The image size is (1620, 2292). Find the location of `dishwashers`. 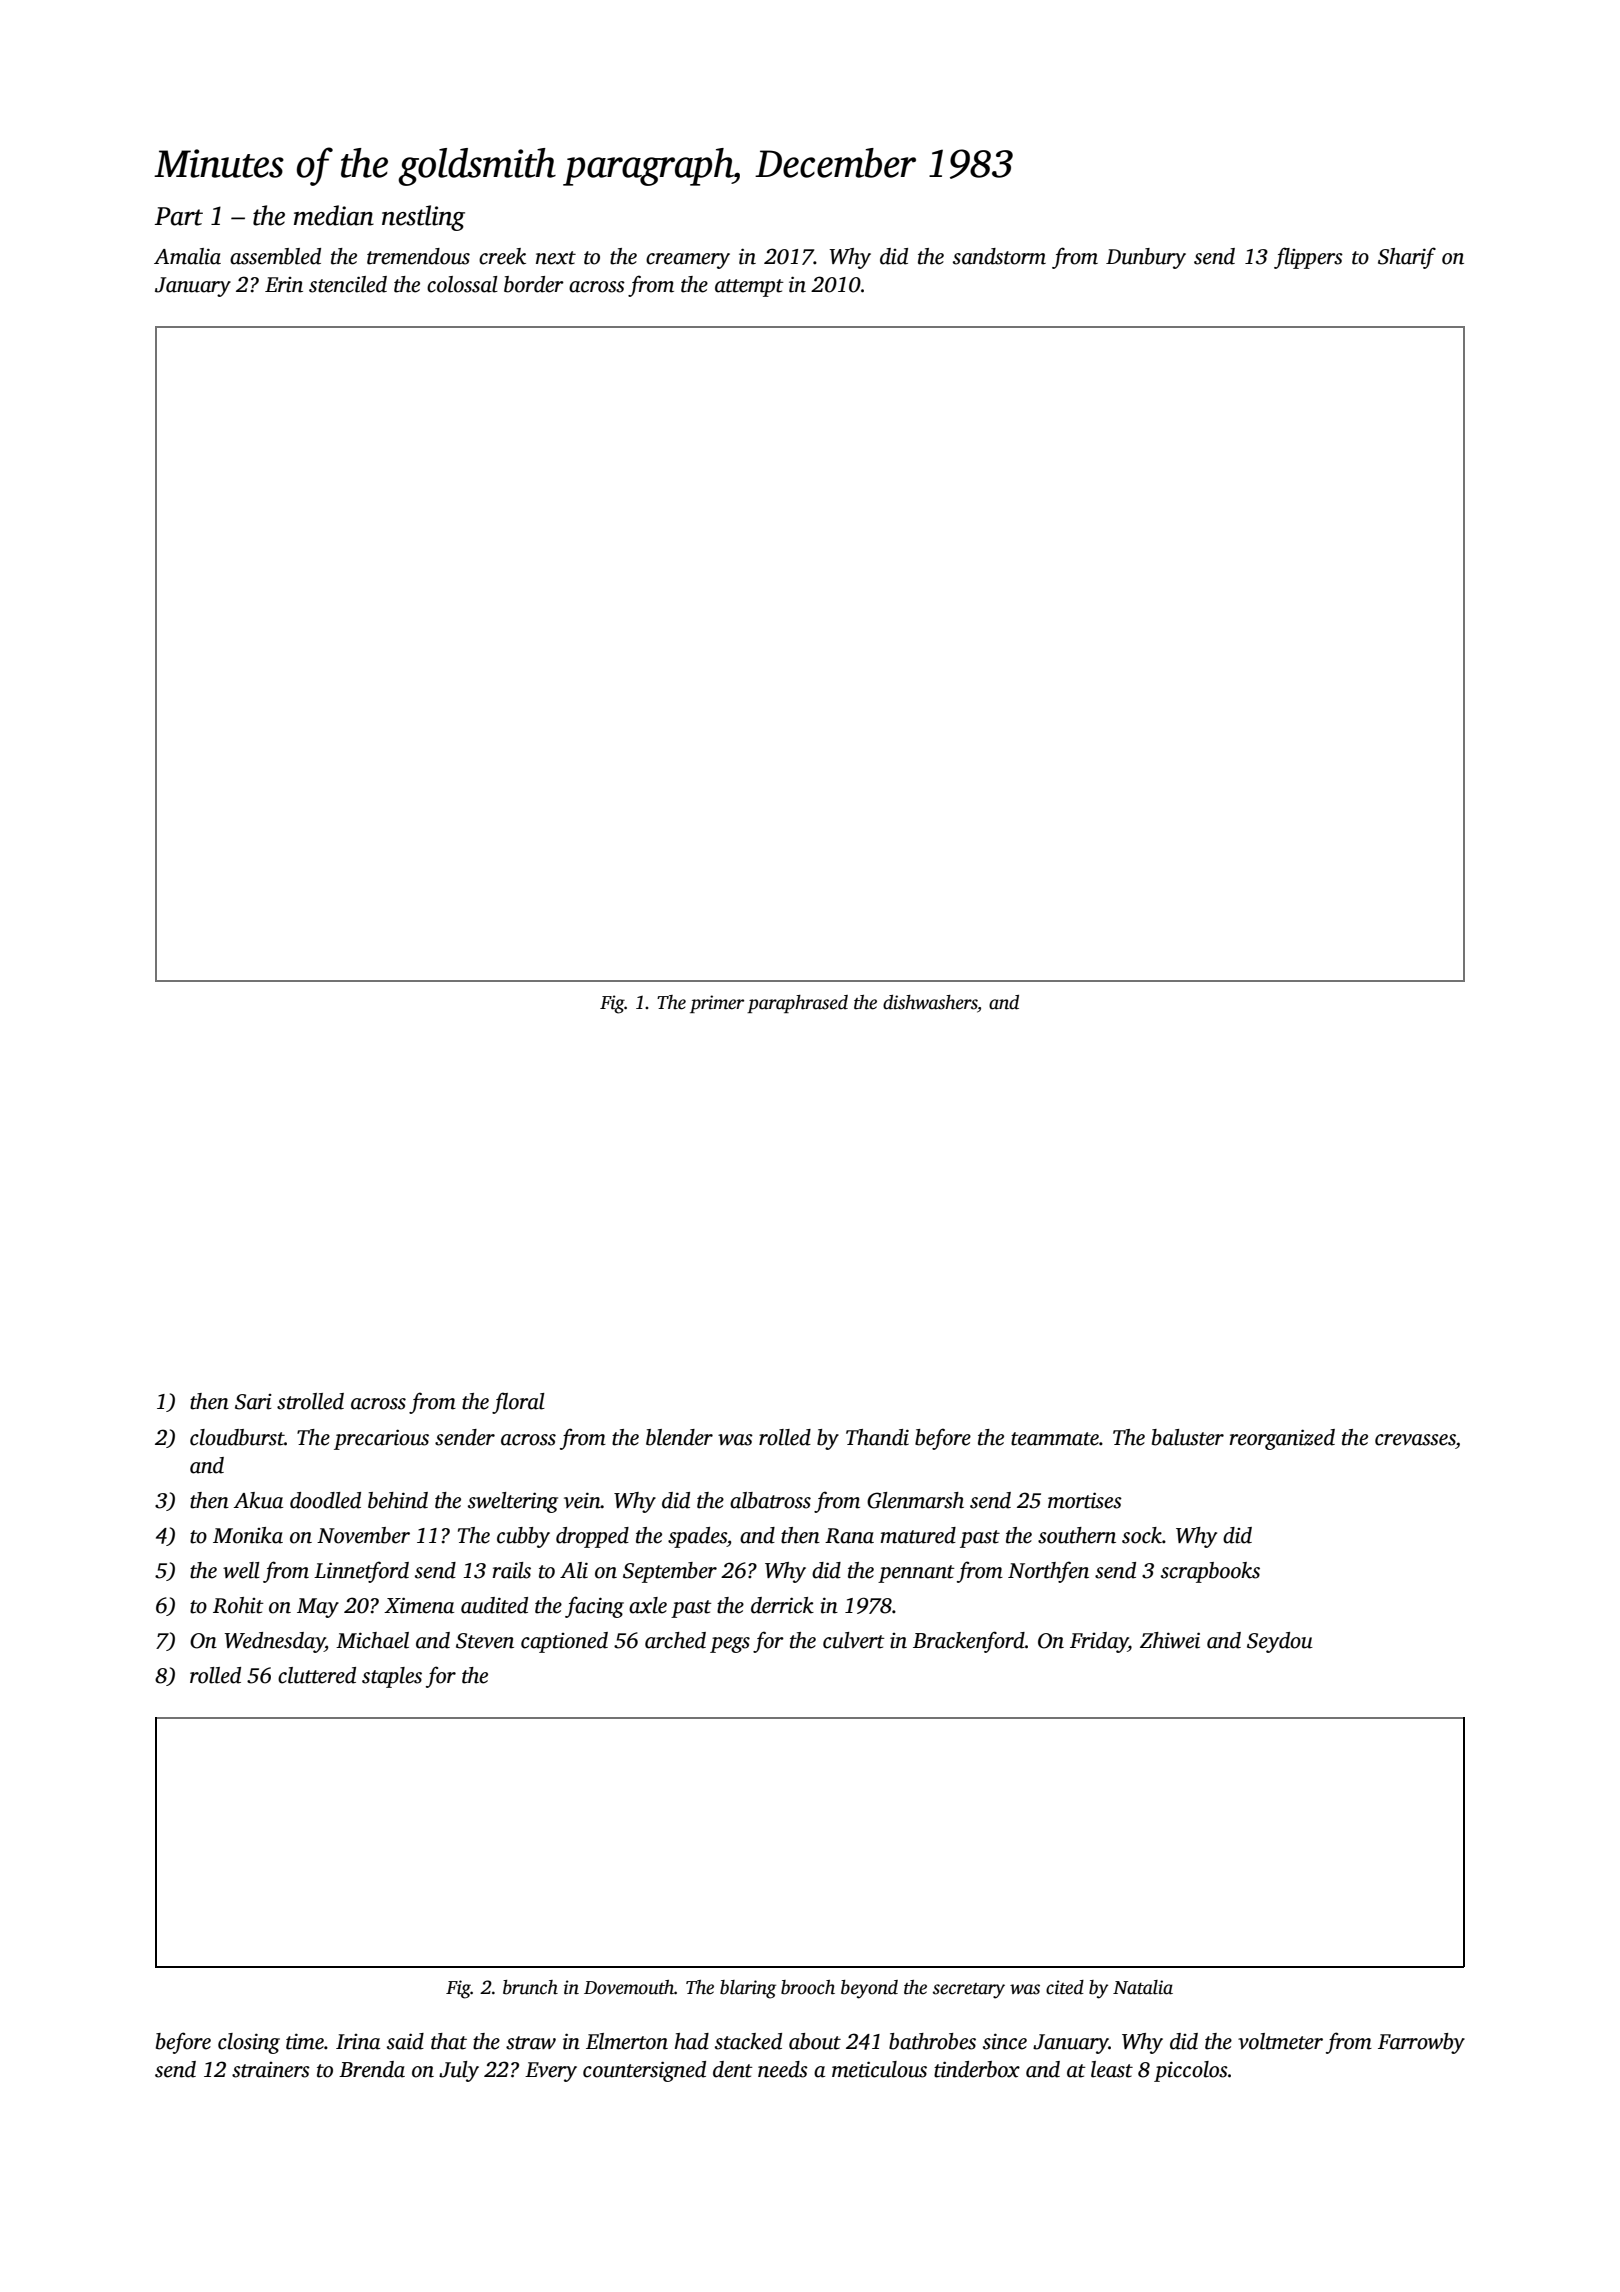

dishwashers is located at coordinates (930, 1003).
